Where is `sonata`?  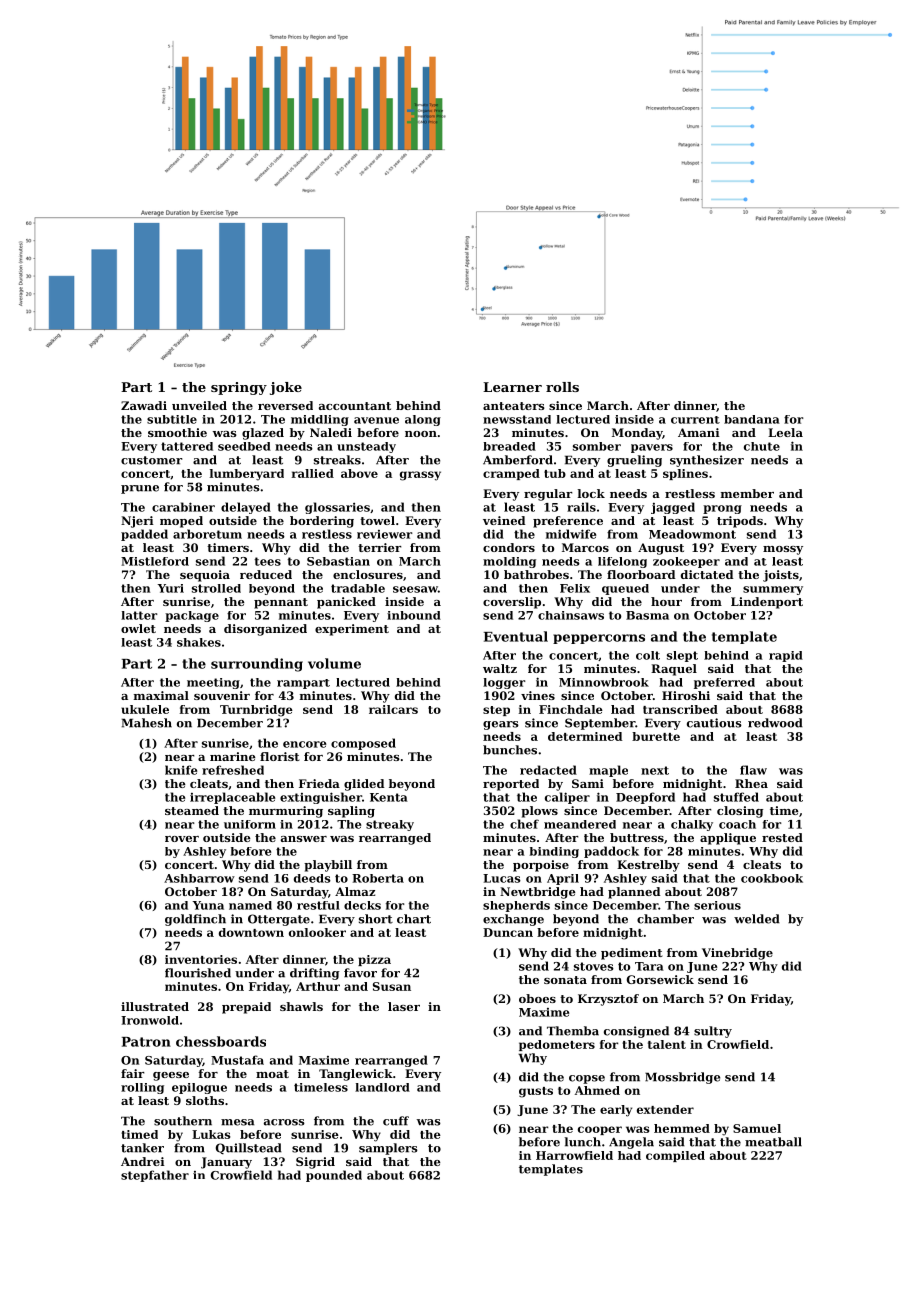
sonata is located at coordinates (565, 980).
